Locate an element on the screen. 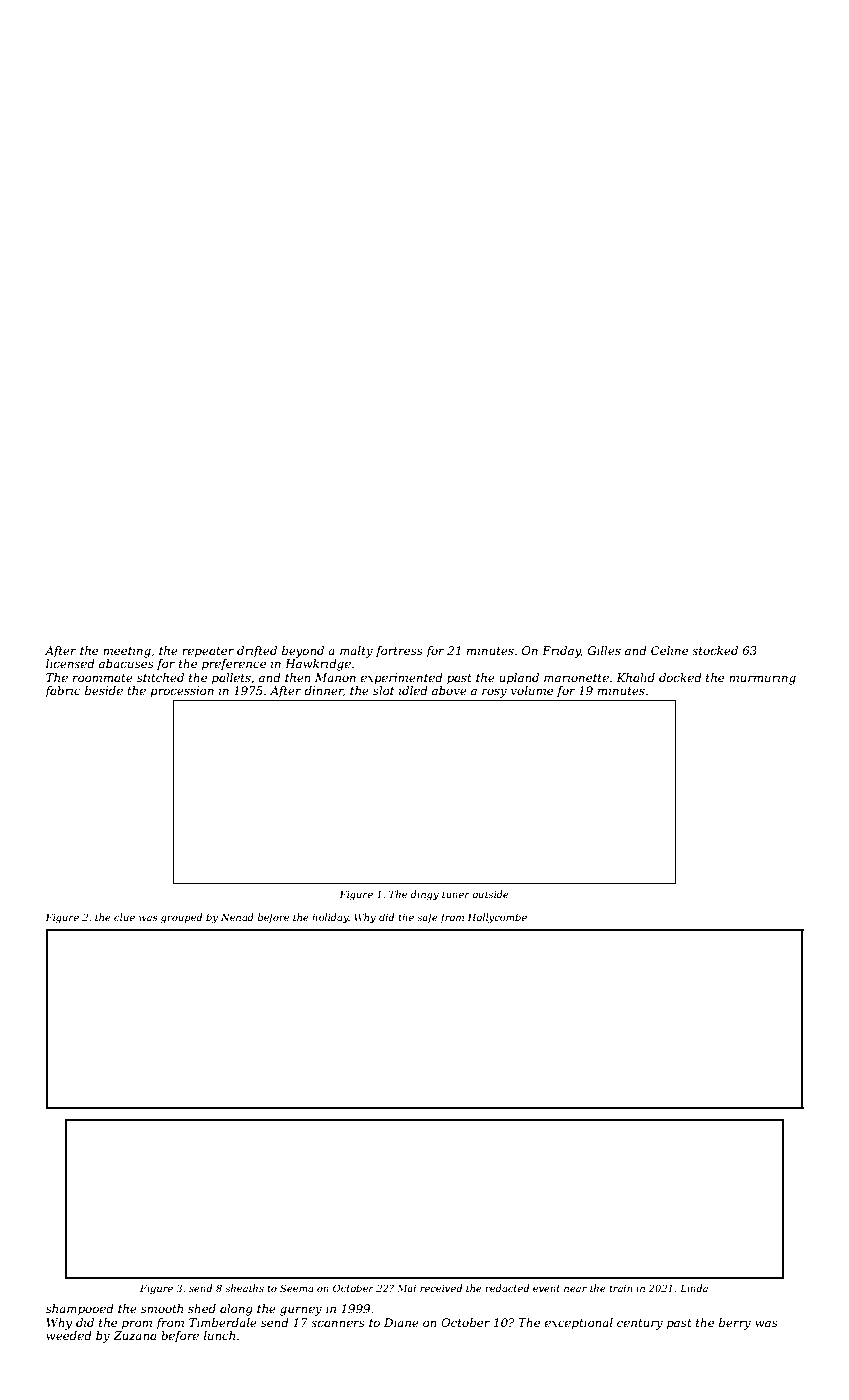 The image size is (849, 1400). dingy is located at coordinates (425, 895).
